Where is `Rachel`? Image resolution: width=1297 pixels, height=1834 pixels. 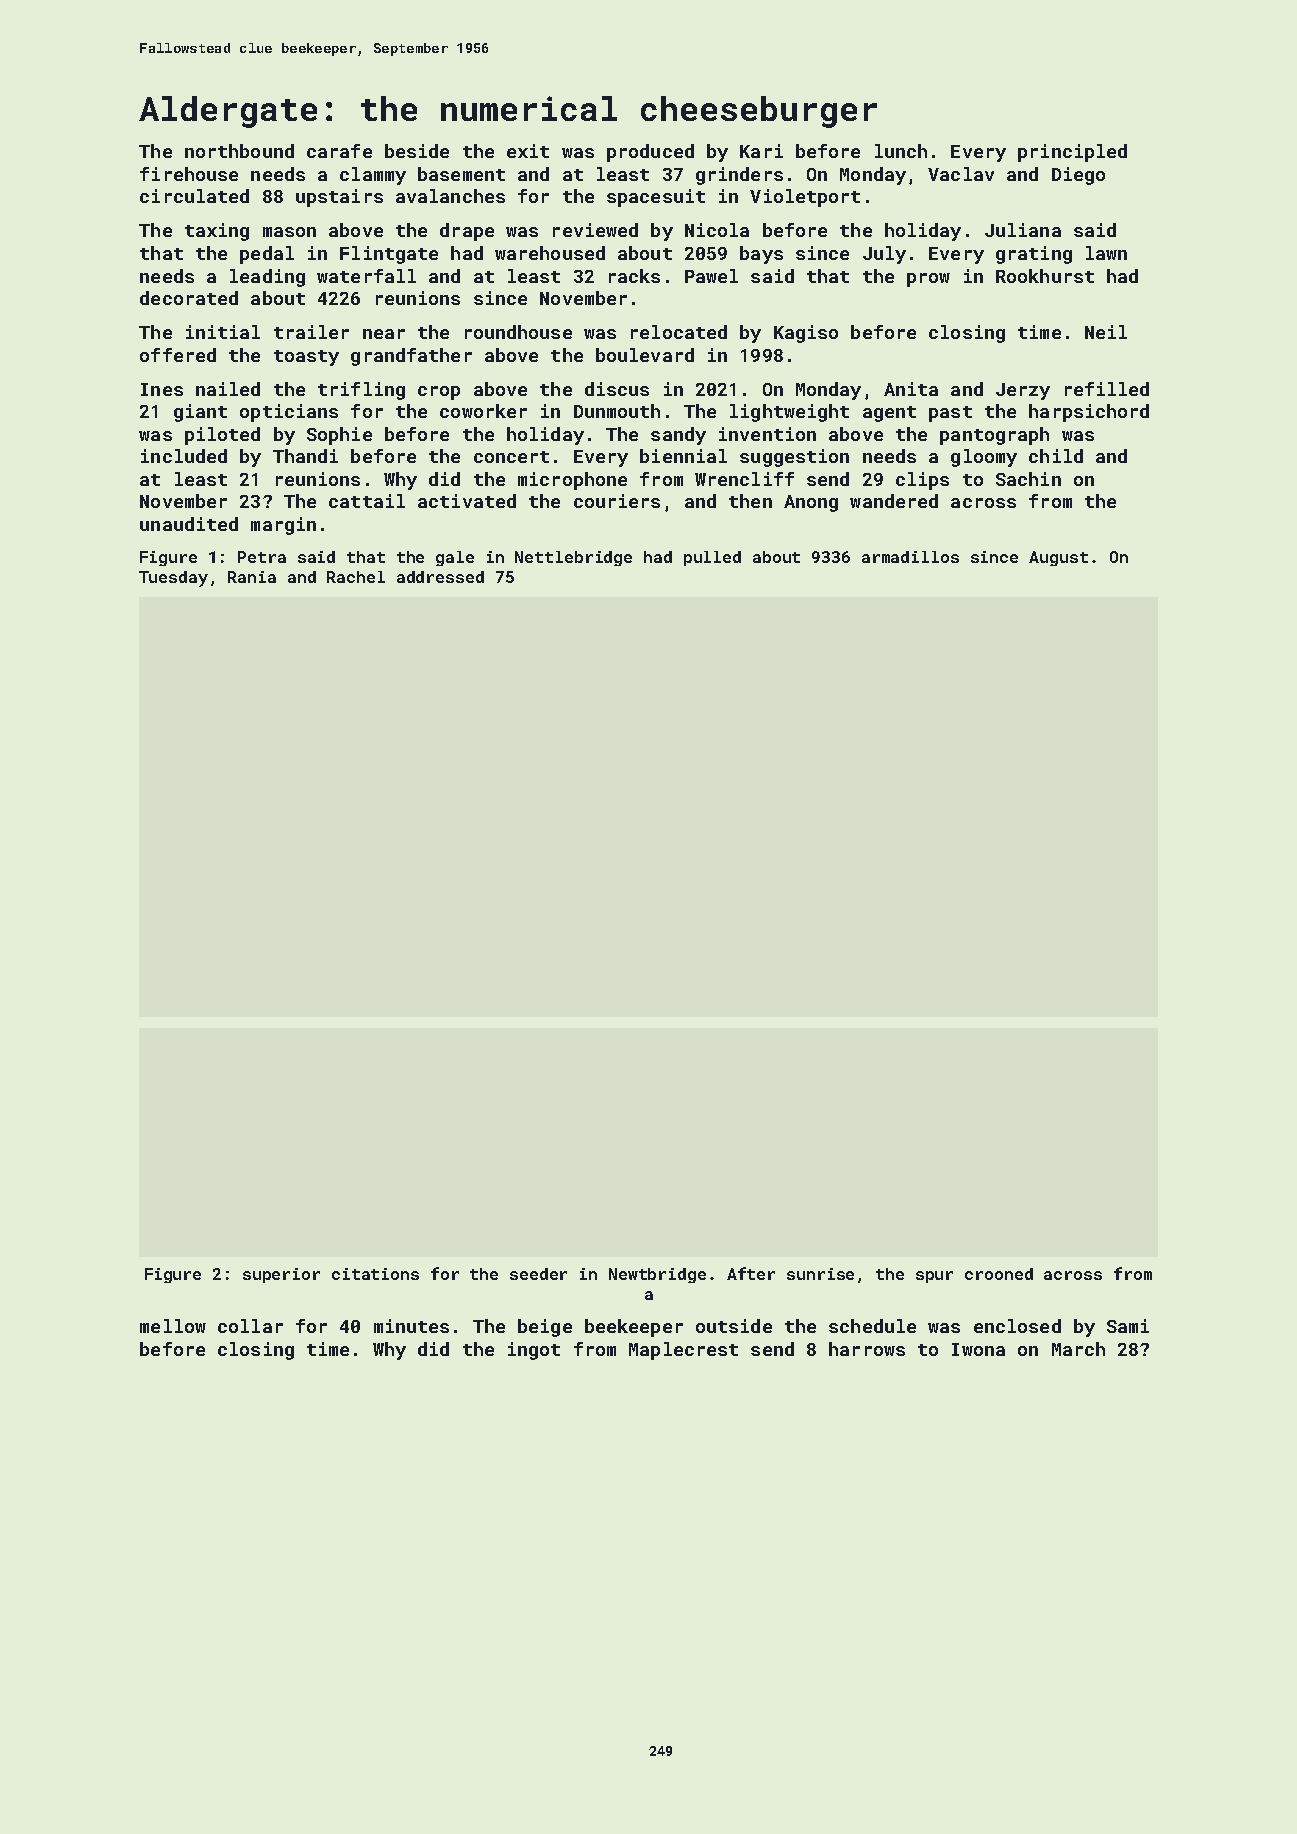 Rachel is located at coordinates (356, 577).
